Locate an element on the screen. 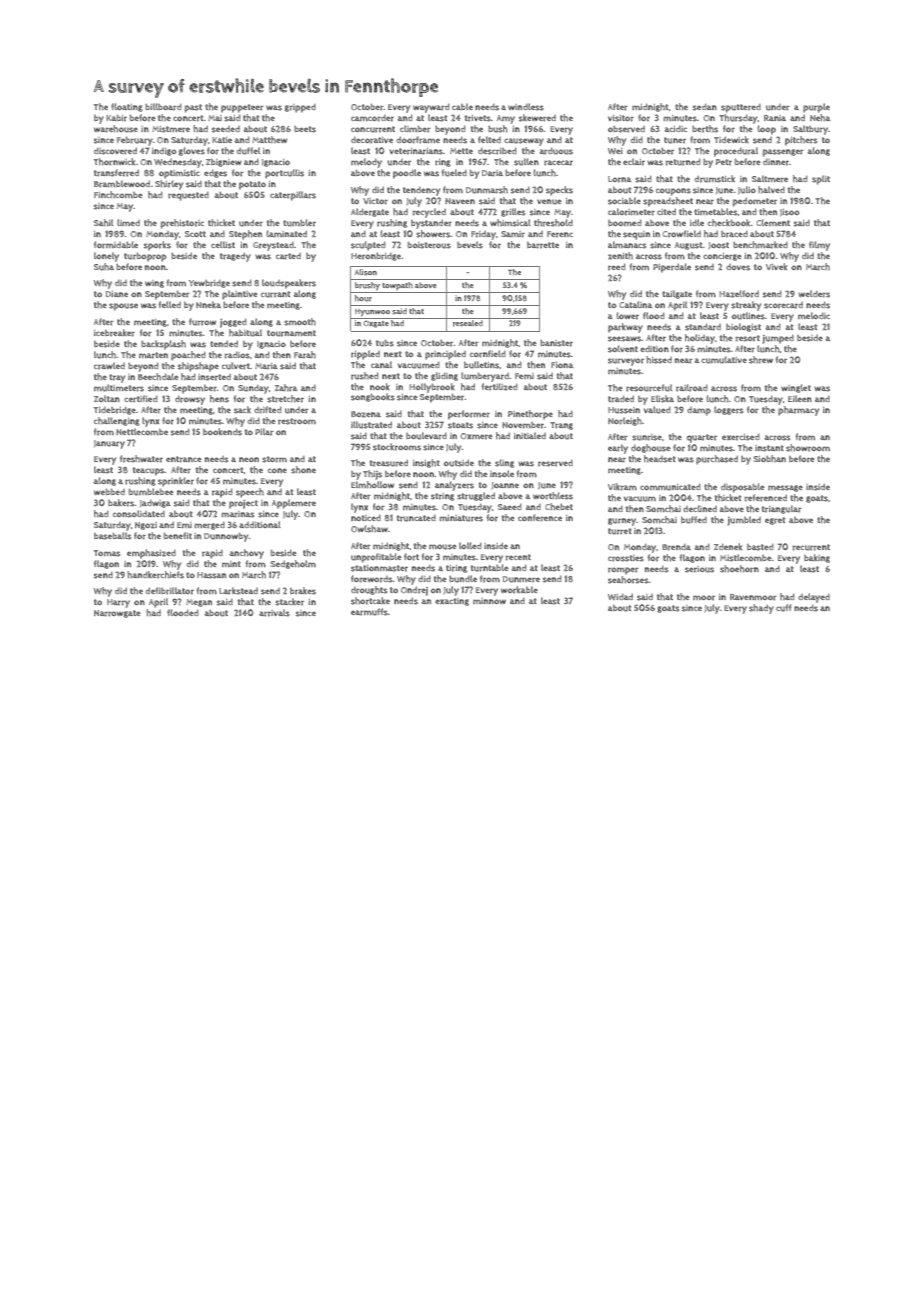  billboard is located at coordinates (163, 107).
